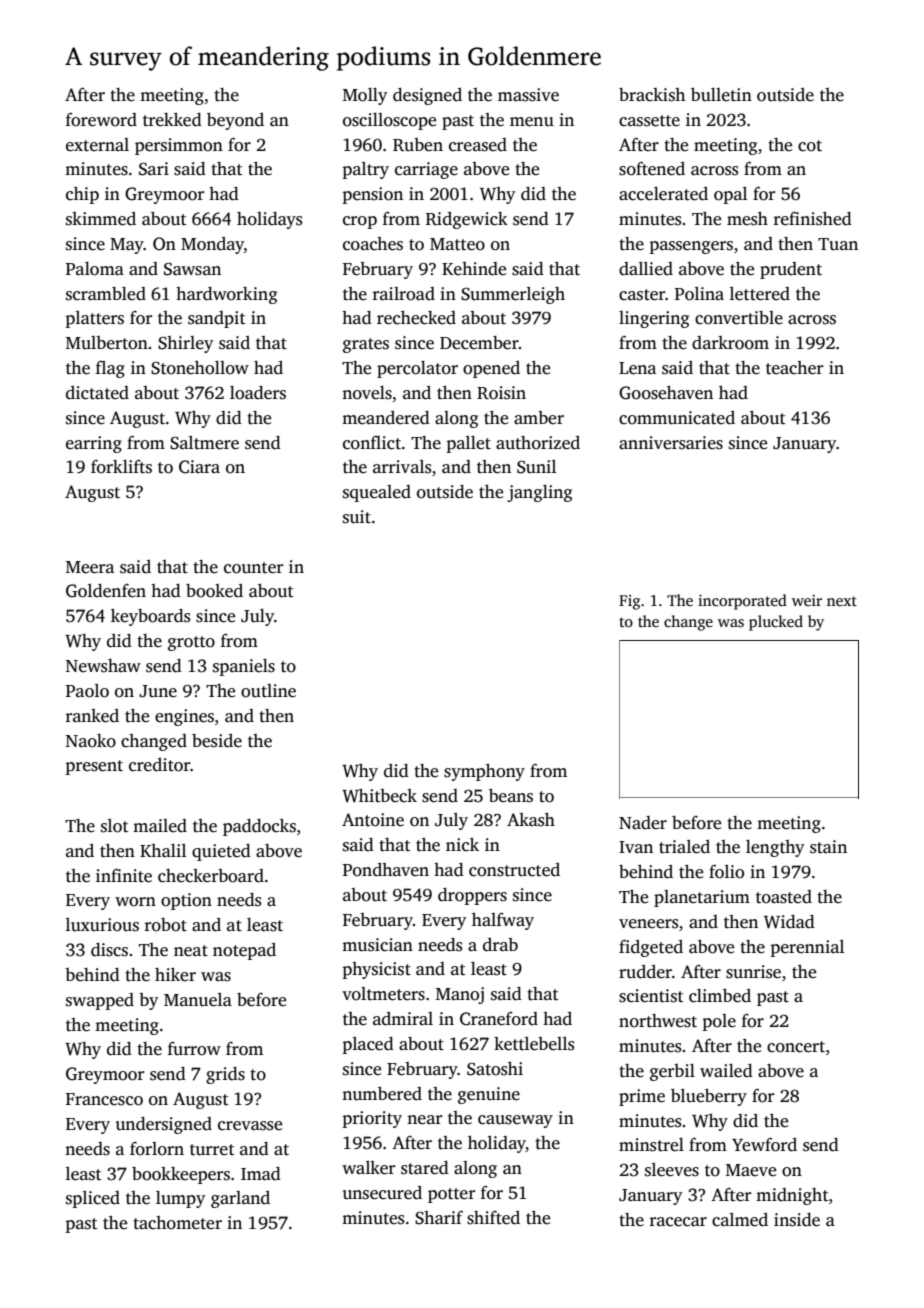 The width and height of the page is (924, 1308). What do you see at coordinates (784, 897) in the page?
I see `toasted` at bounding box center [784, 897].
